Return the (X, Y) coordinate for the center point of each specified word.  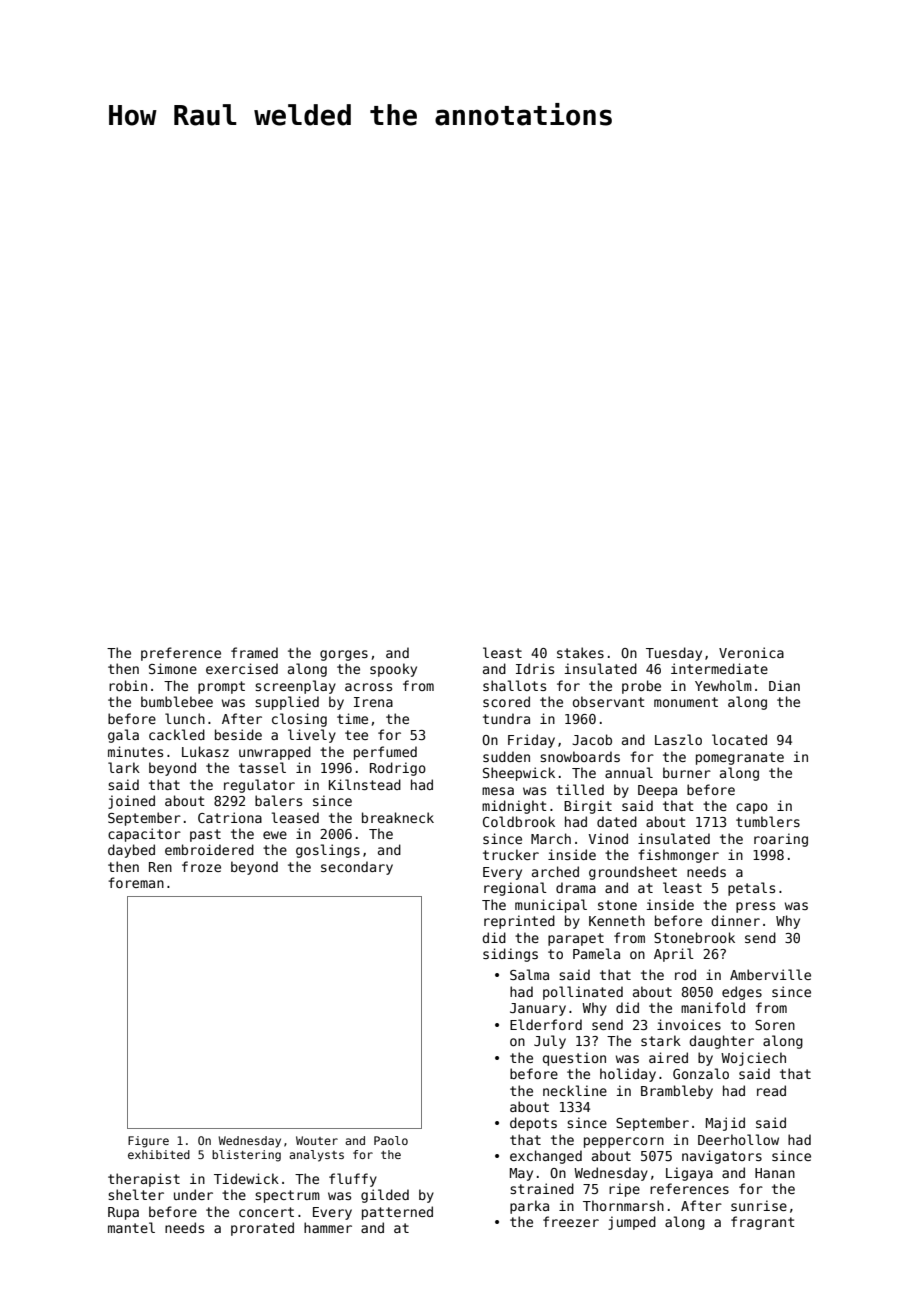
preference (181, 654)
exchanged (546, 1157)
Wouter (317, 1140)
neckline (575, 1090)
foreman (136, 882)
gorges (344, 655)
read (771, 1090)
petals (751, 889)
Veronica (751, 652)
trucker (511, 854)
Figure (148, 1142)
